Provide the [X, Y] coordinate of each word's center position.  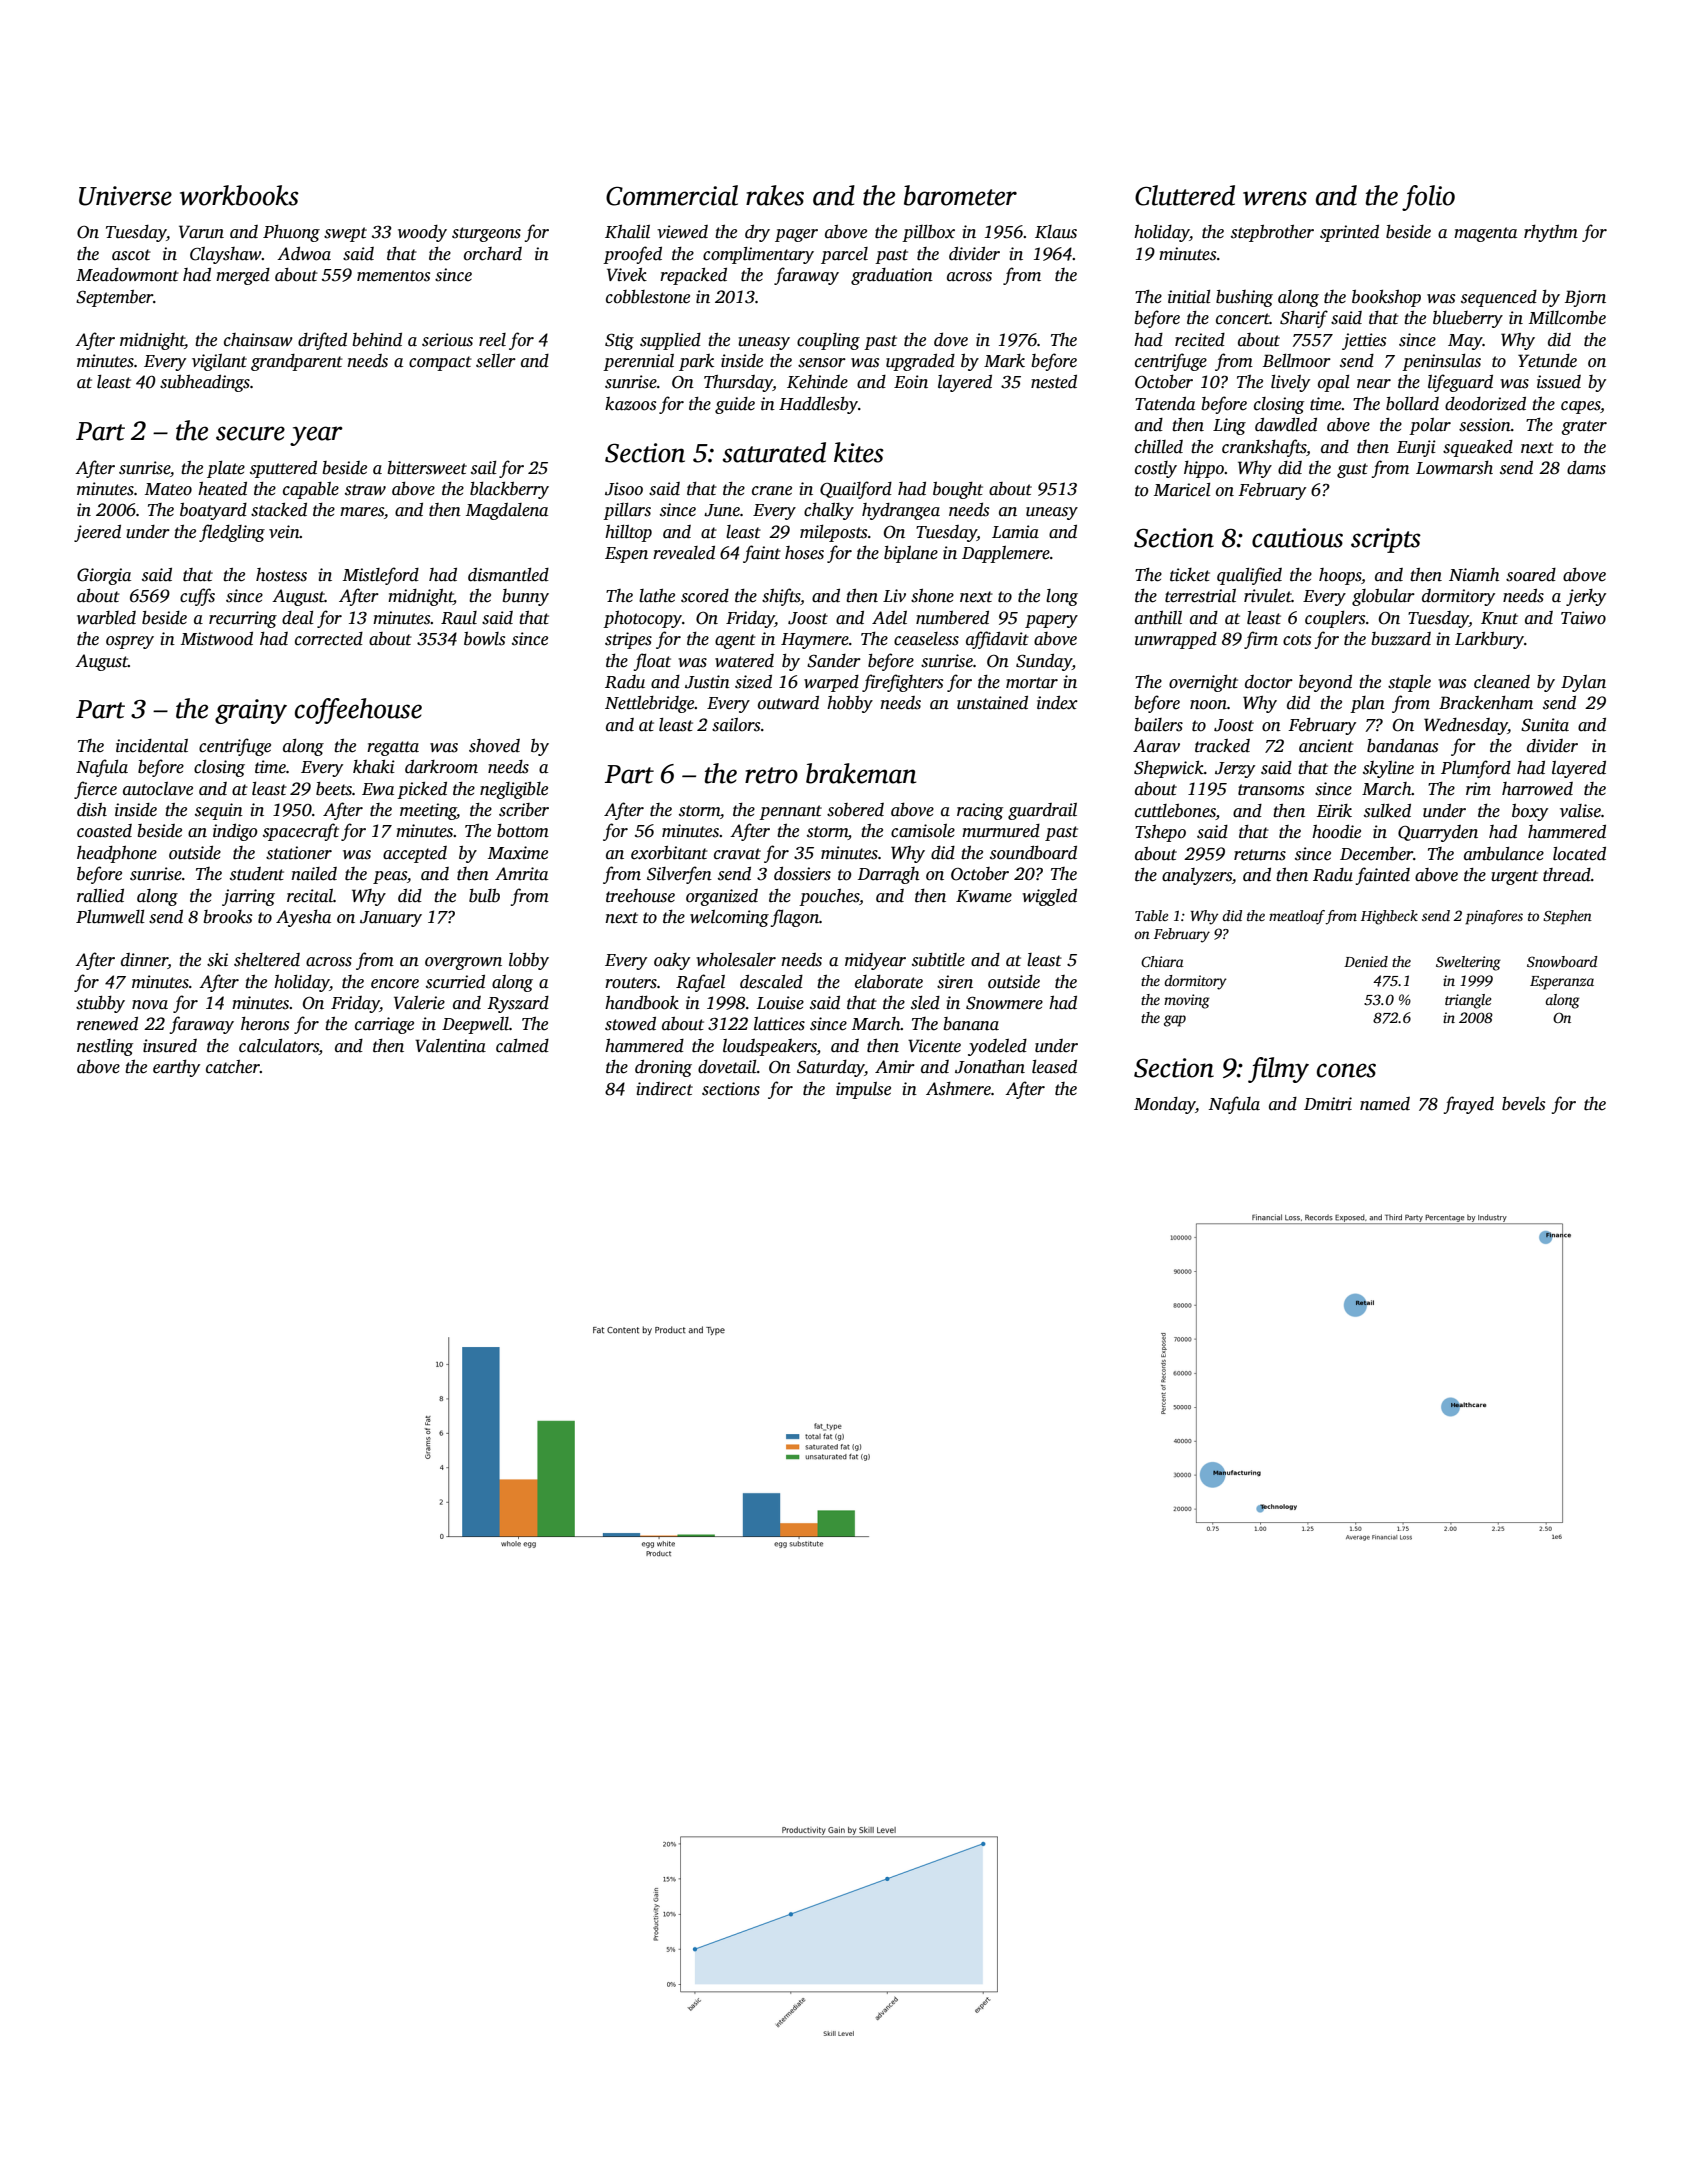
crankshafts [1264, 448]
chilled [1159, 447]
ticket [1190, 575]
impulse [863, 1090]
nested [1054, 382]
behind [377, 340]
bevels [1523, 1104]
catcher [233, 1067]
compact [440, 363]
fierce [95, 790]
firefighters [902, 683]
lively [1290, 383]
